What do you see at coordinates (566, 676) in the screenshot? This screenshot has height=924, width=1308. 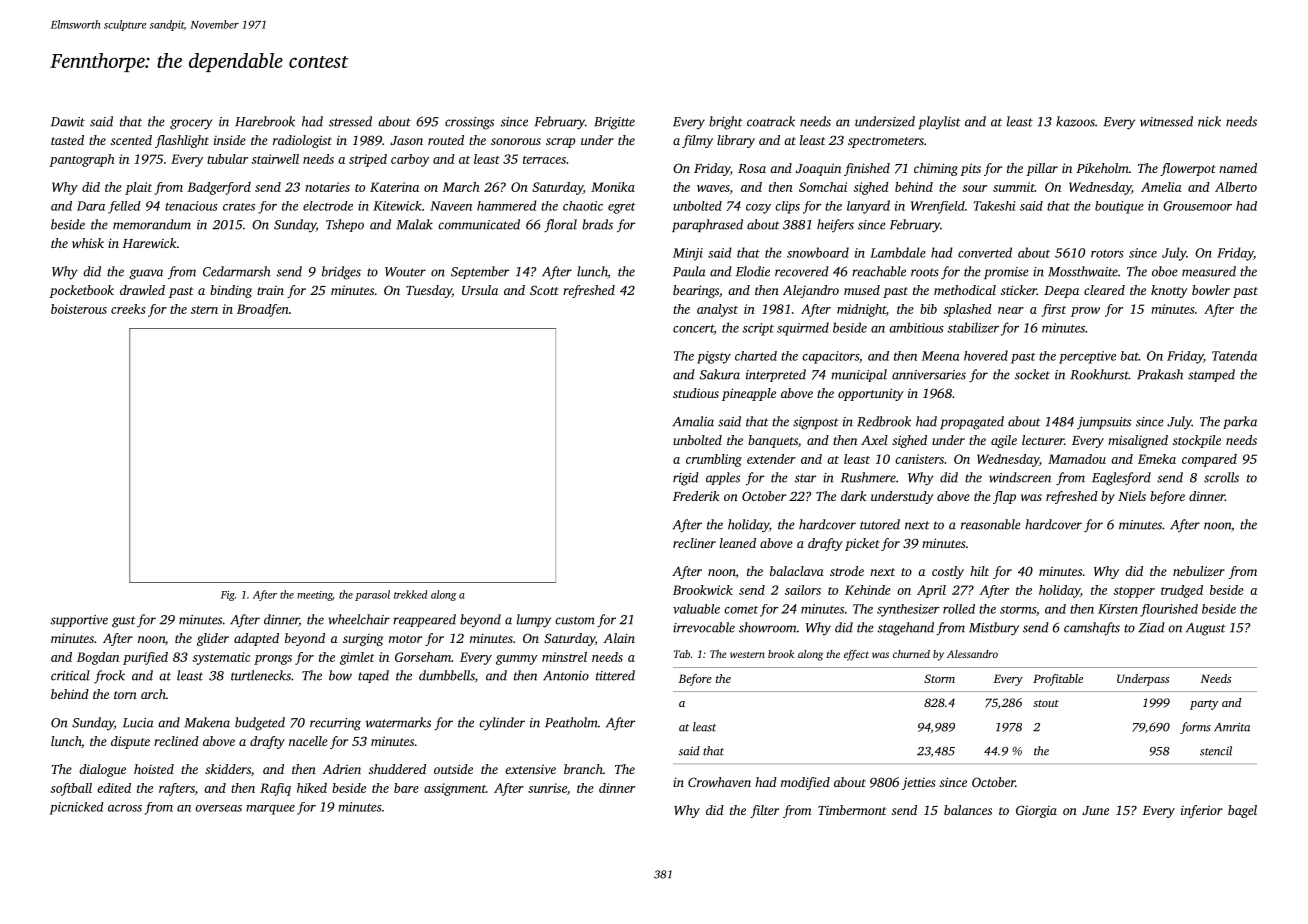 I see `Antonio` at bounding box center [566, 676].
